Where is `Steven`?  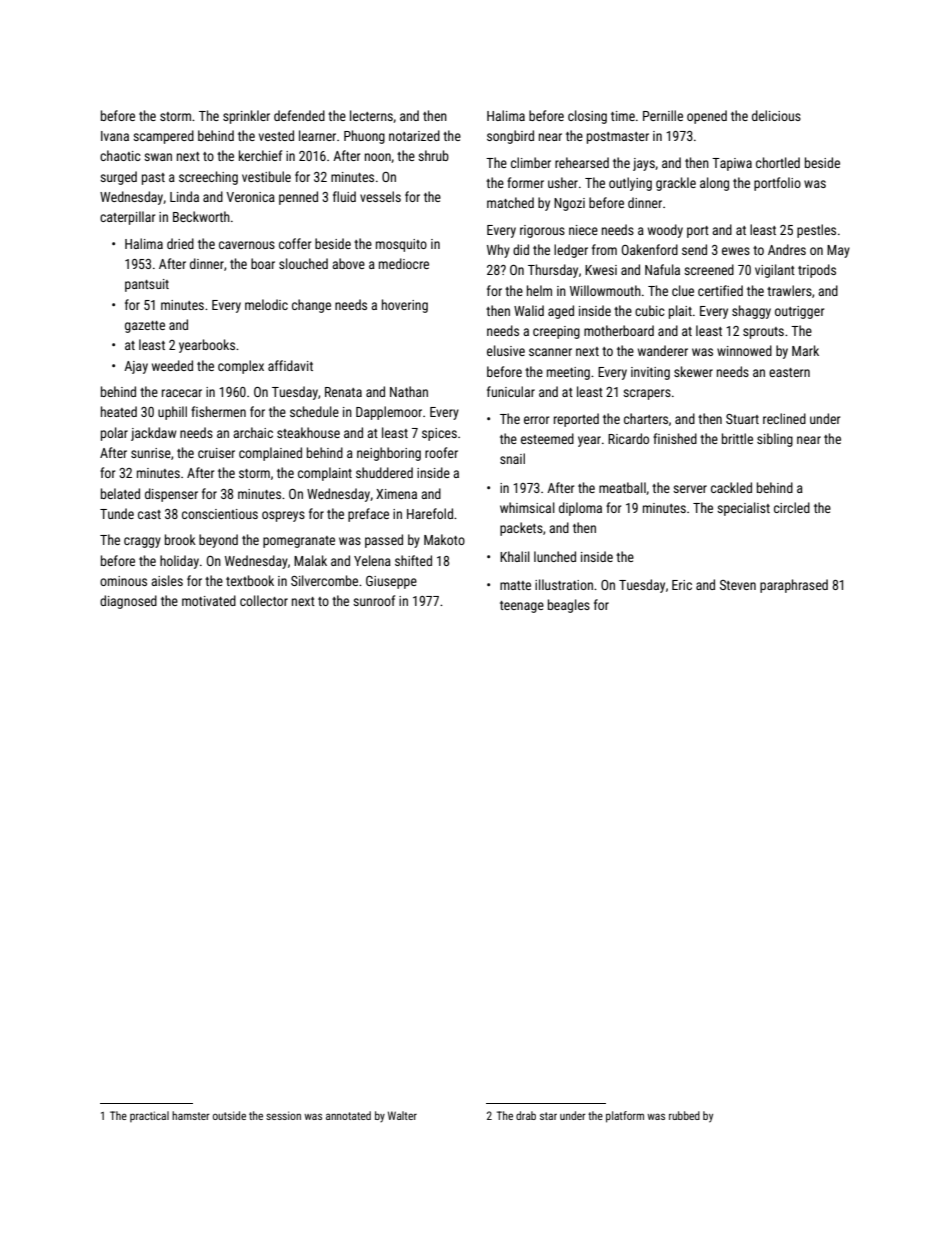
Steven is located at coordinates (738, 585).
